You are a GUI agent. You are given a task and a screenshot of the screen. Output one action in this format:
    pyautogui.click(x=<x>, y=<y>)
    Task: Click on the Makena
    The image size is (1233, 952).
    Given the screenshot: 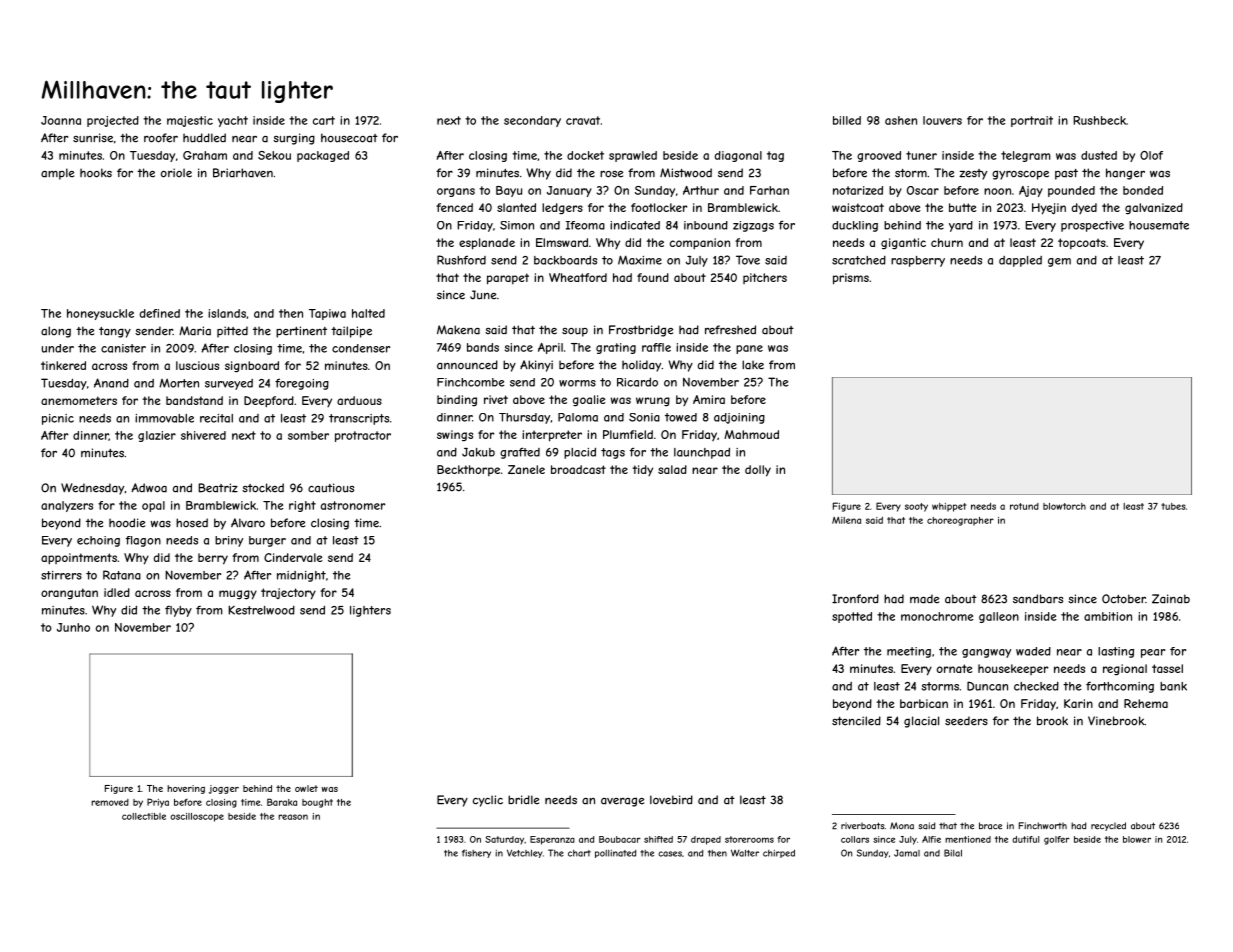 What is the action you would take?
    pyautogui.click(x=458, y=330)
